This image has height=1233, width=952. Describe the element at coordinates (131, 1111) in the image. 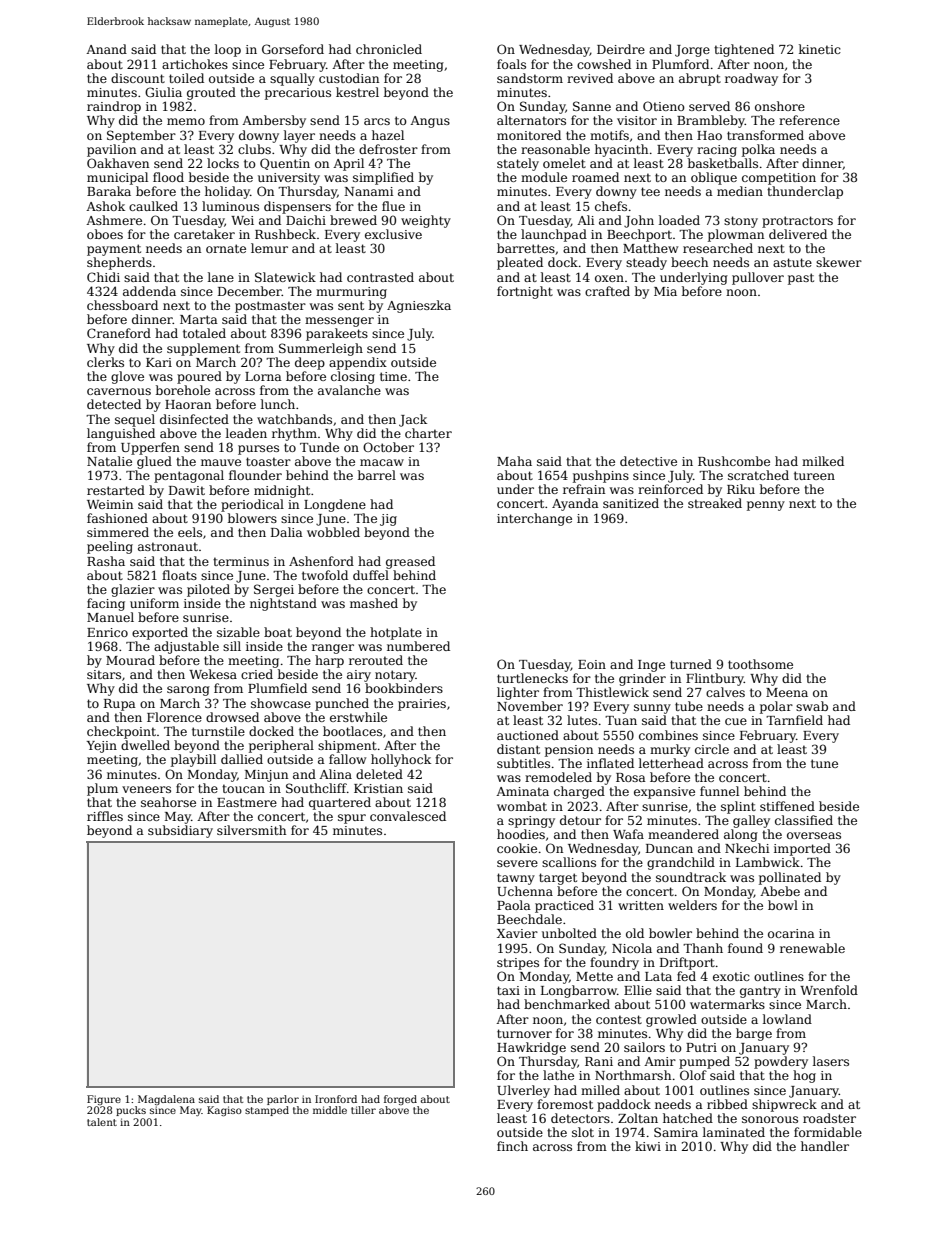

I see `pucks` at that location.
